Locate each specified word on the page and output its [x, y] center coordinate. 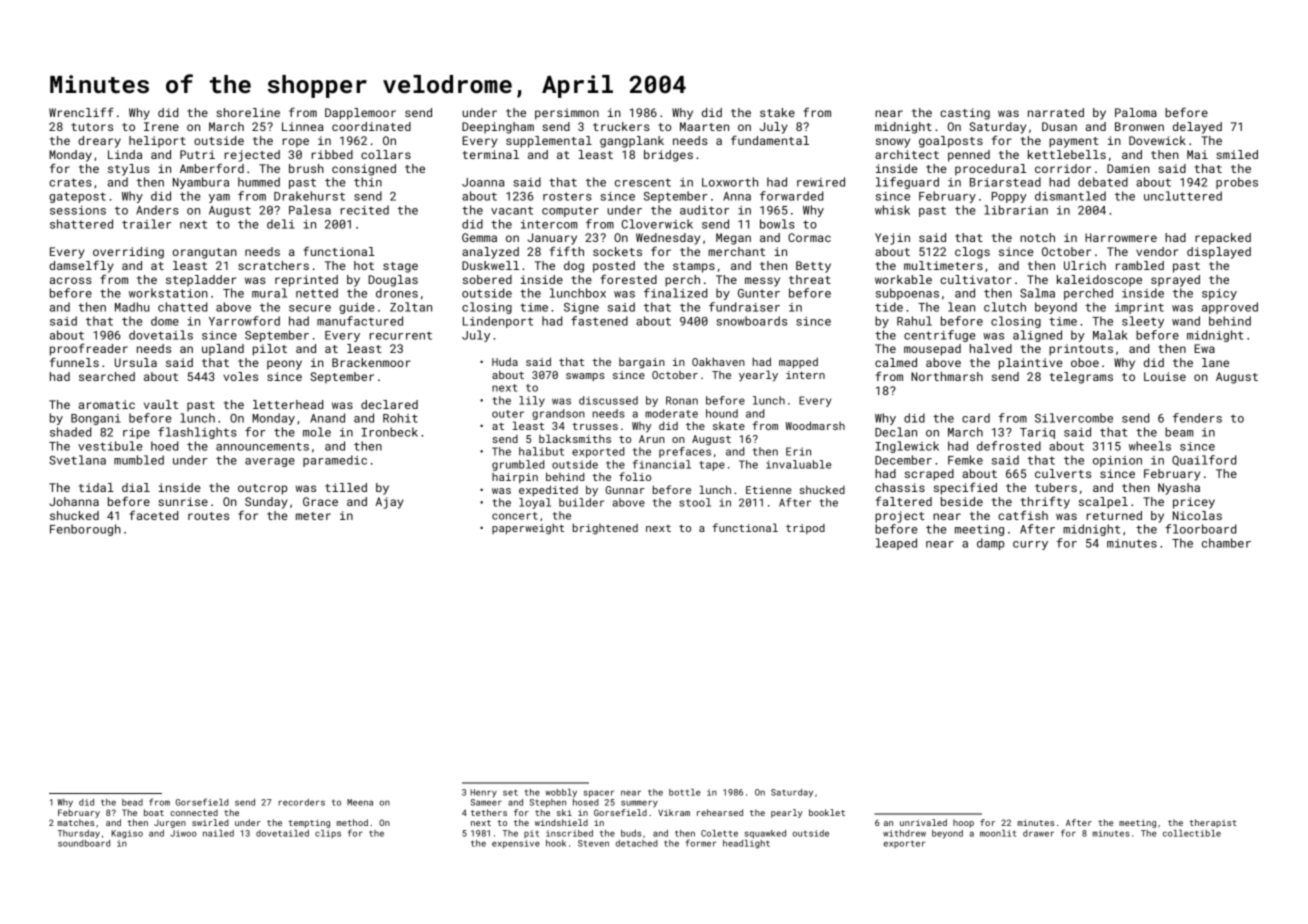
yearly [758, 376]
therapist [1213, 823]
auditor [704, 210]
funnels [74, 362]
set [510, 792]
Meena [360, 802]
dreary [99, 142]
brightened [605, 529]
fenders [1197, 418]
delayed [1197, 128]
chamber [1226, 543]
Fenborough [85, 530]
